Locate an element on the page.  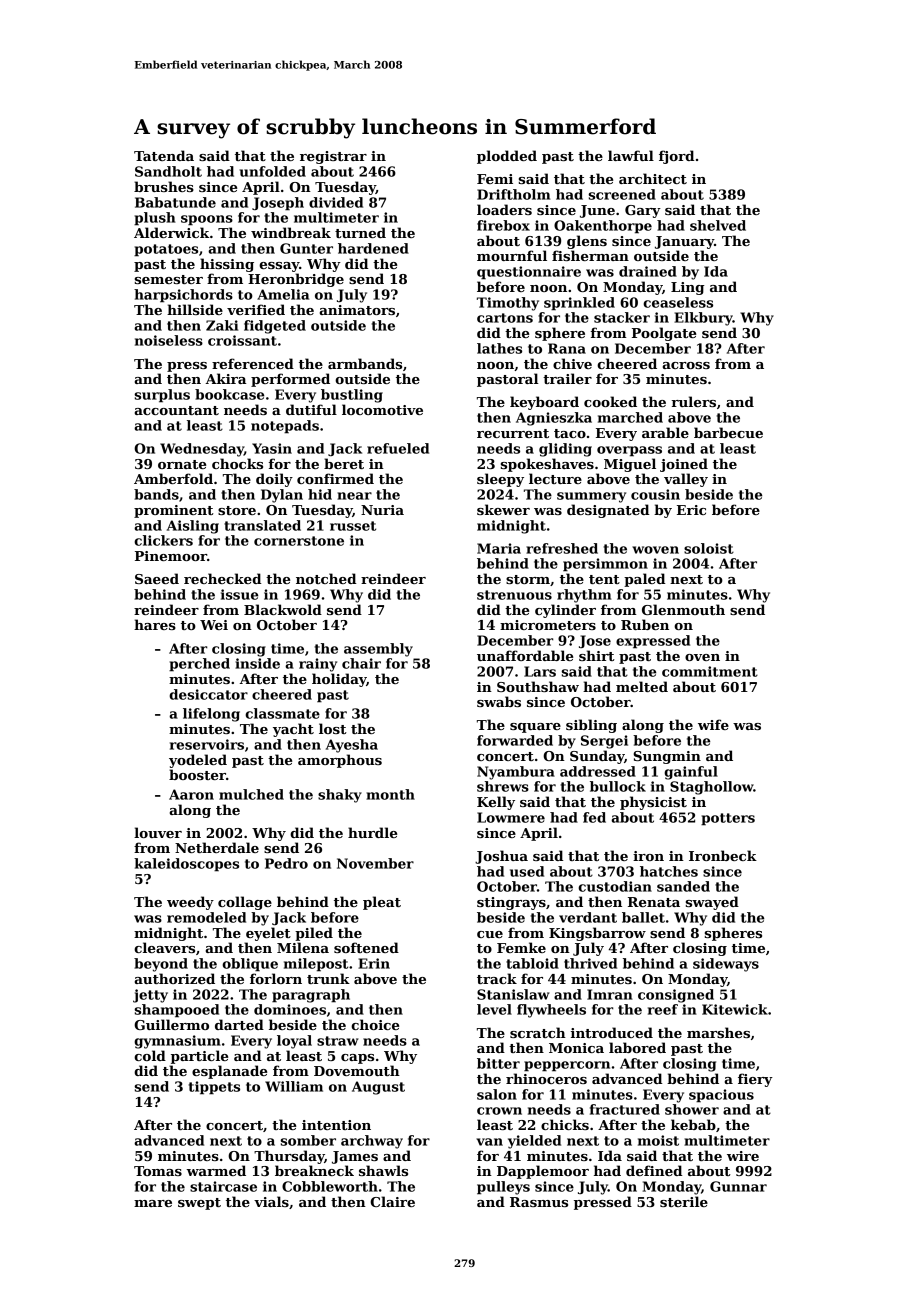
swayed is located at coordinates (712, 903).
